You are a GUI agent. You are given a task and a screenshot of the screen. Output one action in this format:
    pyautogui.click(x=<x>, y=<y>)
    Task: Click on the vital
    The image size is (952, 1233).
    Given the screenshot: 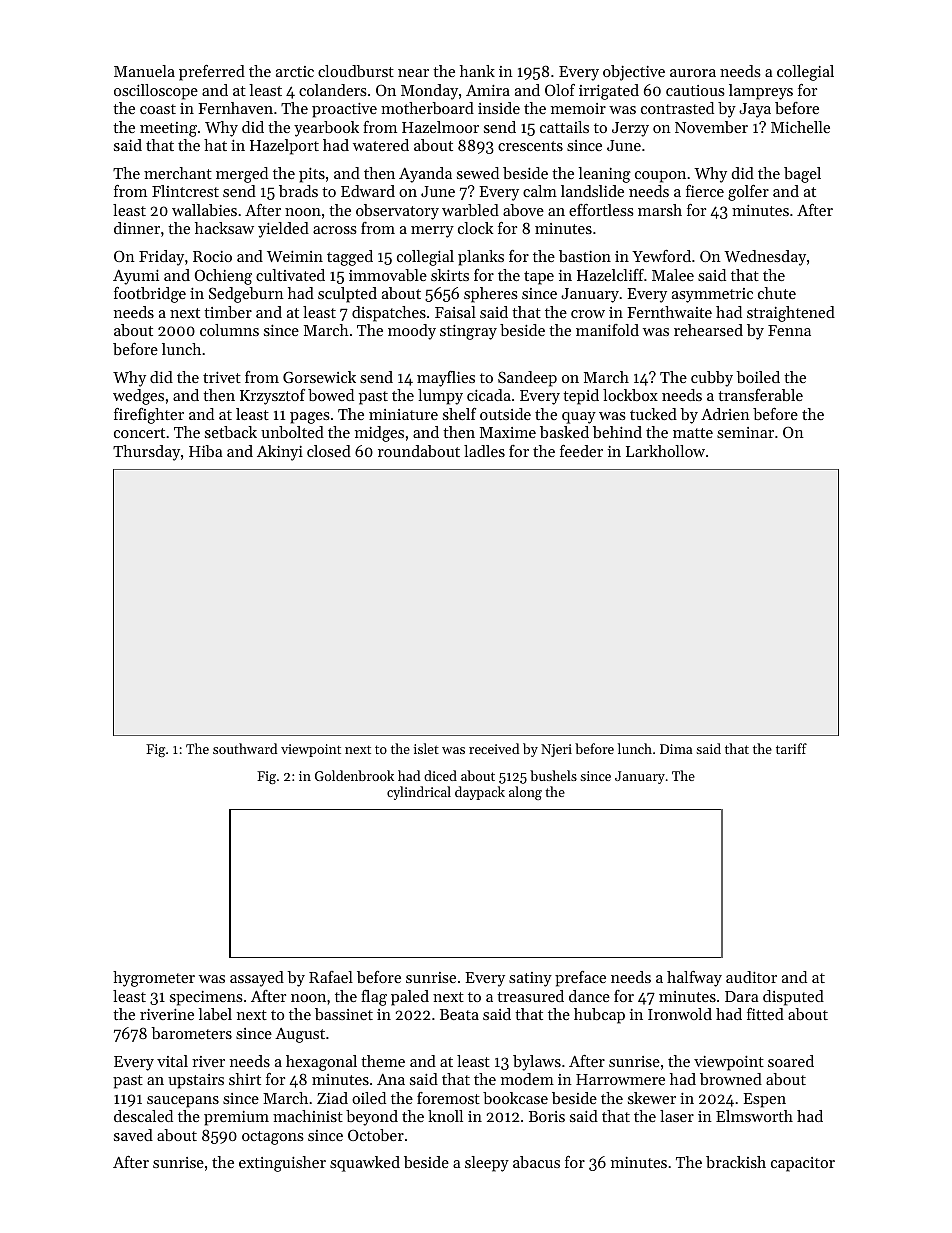 What is the action you would take?
    pyautogui.click(x=172, y=1061)
